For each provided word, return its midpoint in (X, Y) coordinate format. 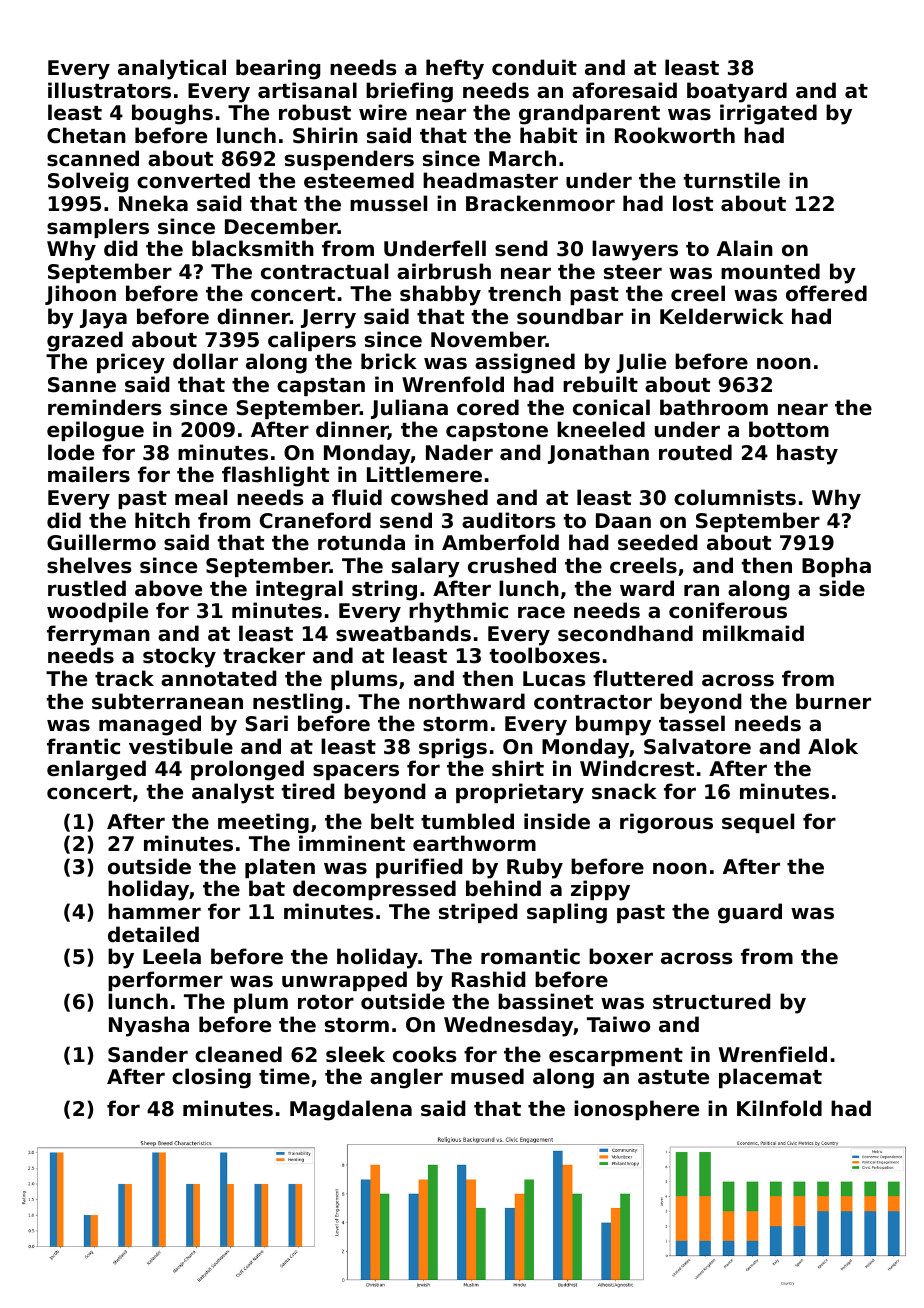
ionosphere (636, 1110)
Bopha (836, 567)
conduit (534, 67)
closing (211, 1078)
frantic (83, 746)
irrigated (768, 114)
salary (426, 567)
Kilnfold (779, 1108)
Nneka (153, 203)
